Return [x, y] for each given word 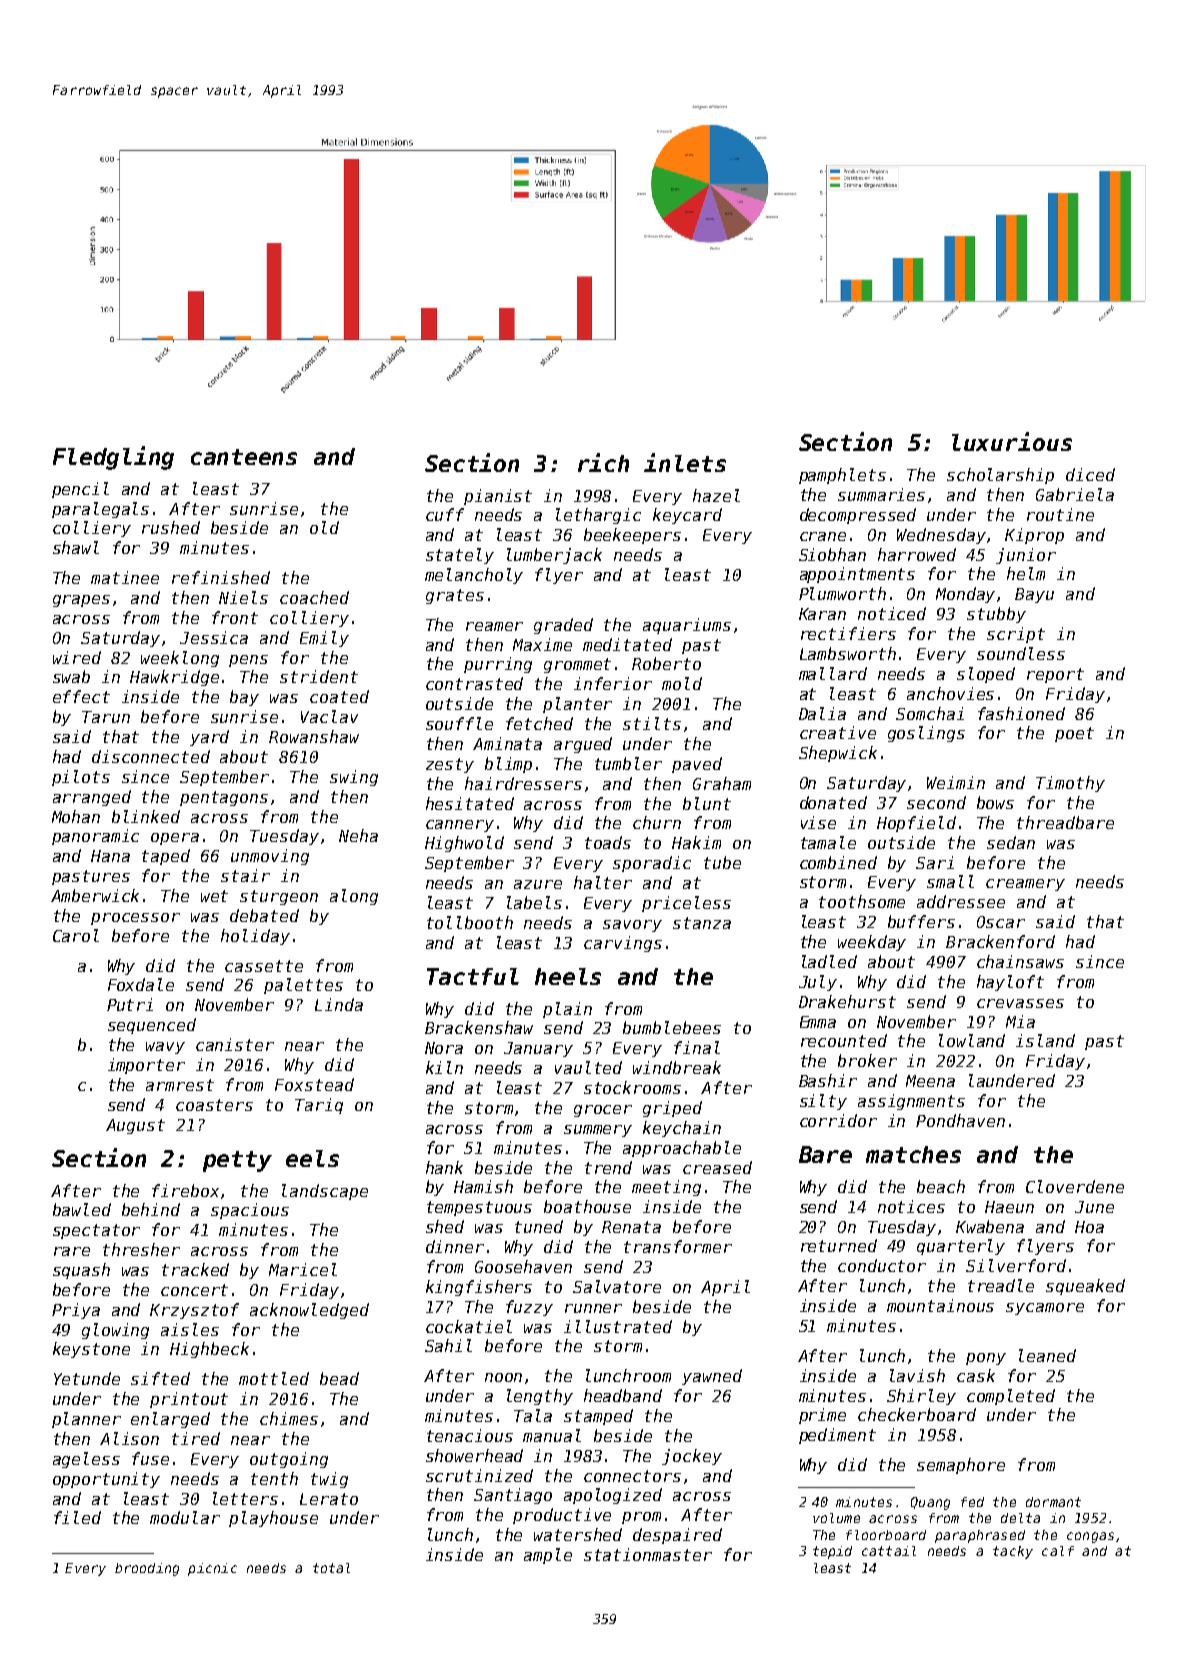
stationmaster [648, 1554]
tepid [832, 1552]
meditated [627, 644]
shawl [76, 547]
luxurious [1012, 441]
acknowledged [309, 1311]
